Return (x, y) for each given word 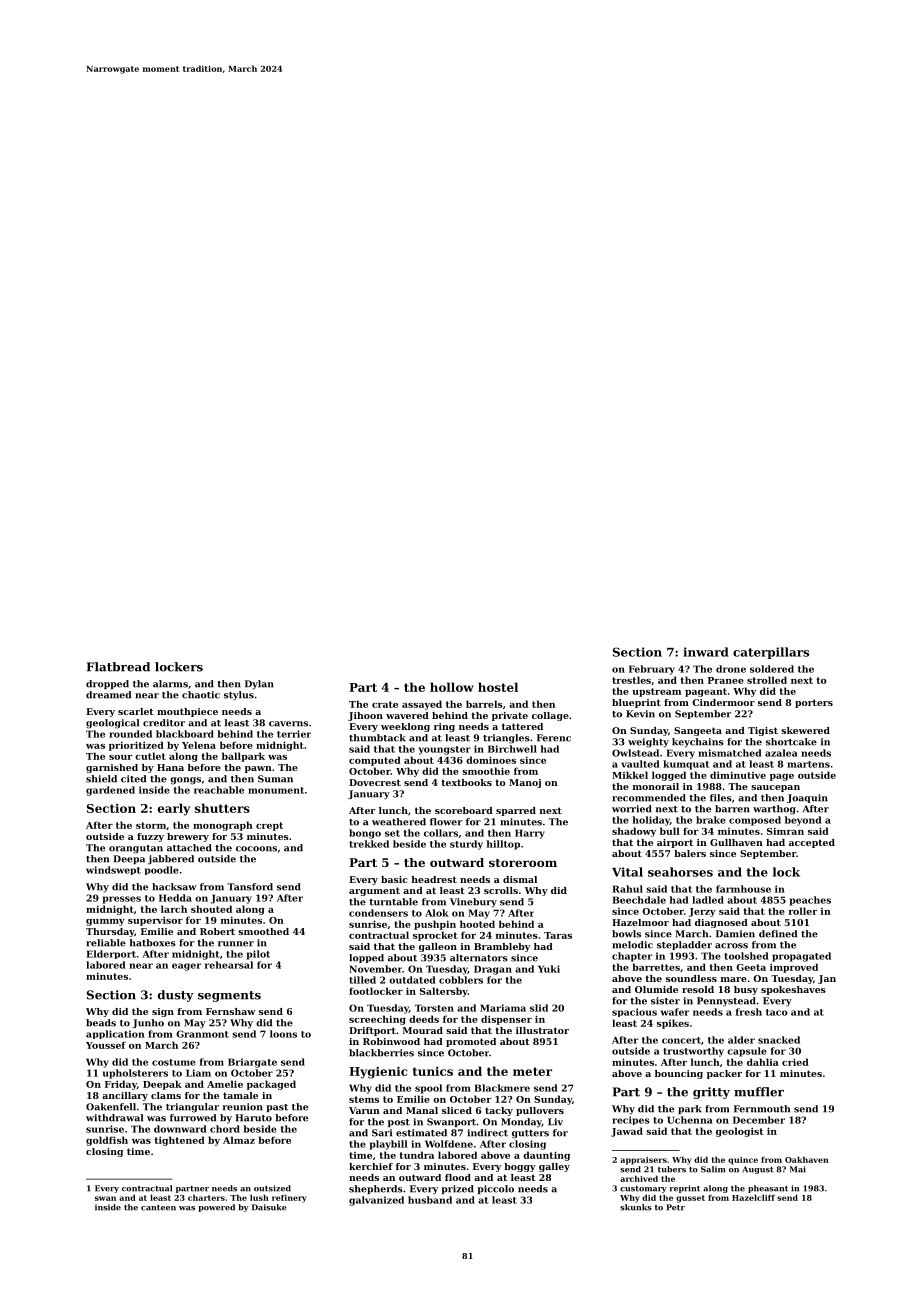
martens (808, 764)
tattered (522, 726)
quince (743, 1161)
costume (174, 1062)
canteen (158, 1208)
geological (112, 724)
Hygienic (378, 1072)
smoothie (486, 771)
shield (101, 779)
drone (731, 669)
